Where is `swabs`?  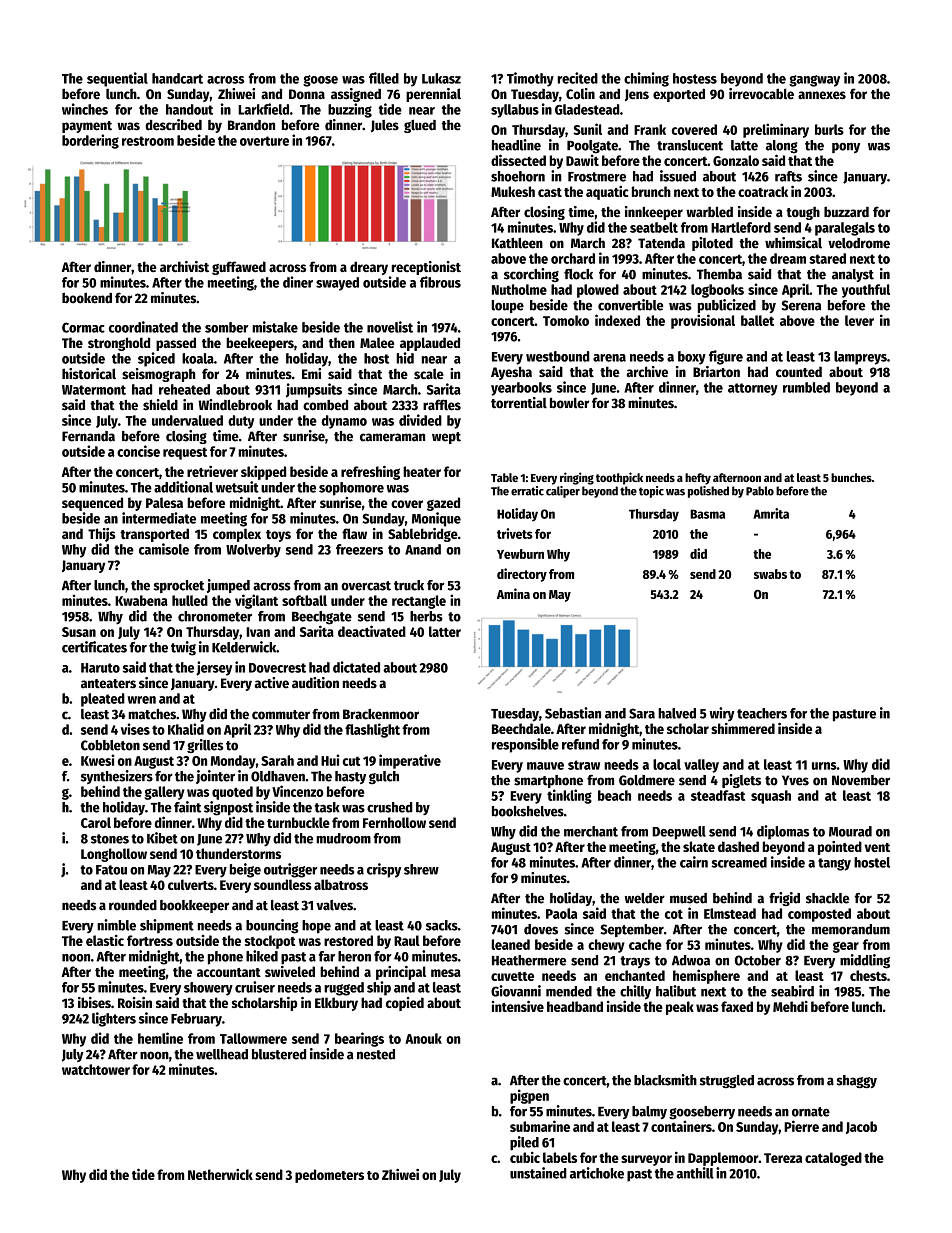
swabs is located at coordinates (770, 574).
